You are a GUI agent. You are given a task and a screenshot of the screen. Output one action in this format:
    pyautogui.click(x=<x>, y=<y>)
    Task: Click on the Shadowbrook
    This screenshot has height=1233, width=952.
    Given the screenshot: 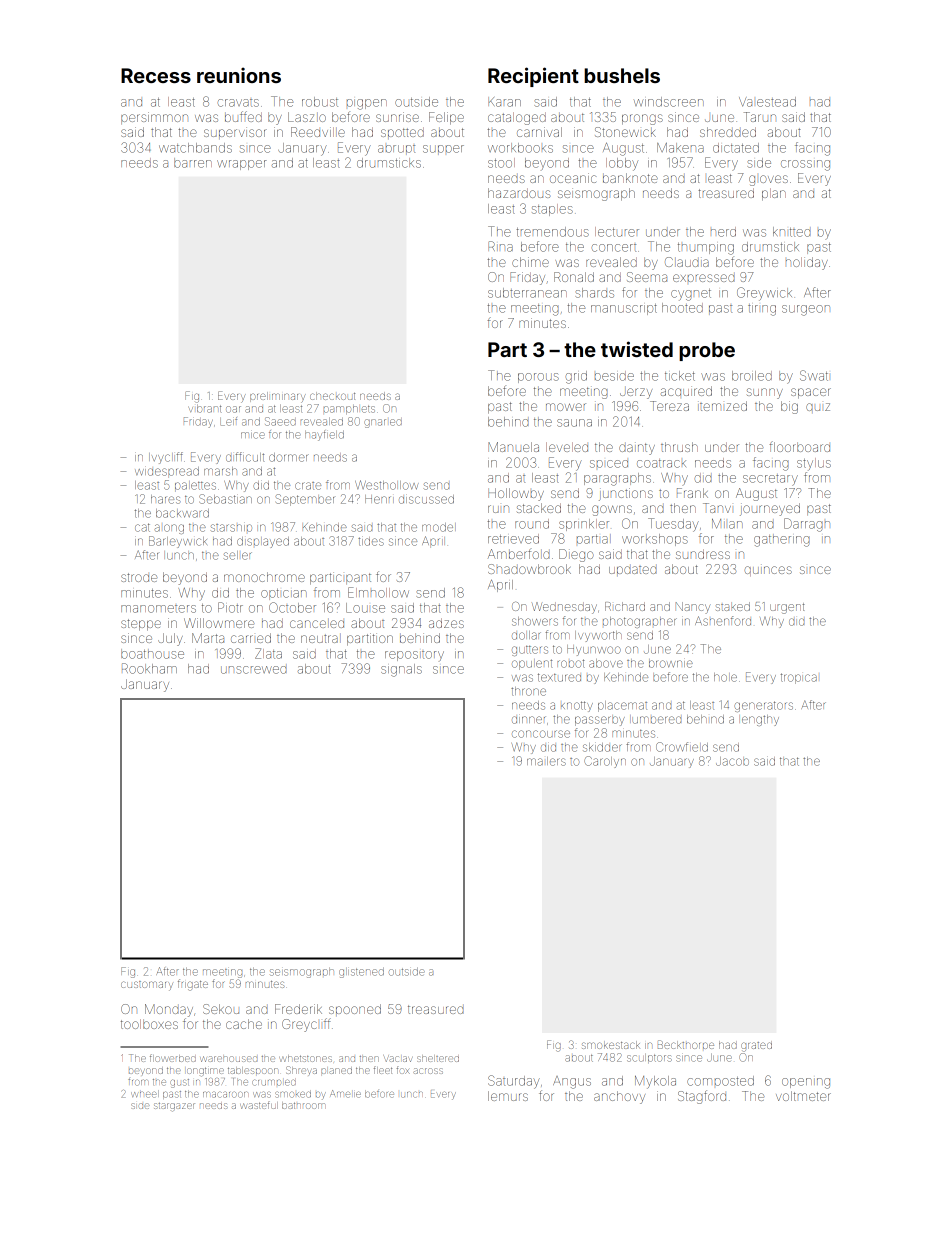 What is the action you would take?
    pyautogui.click(x=529, y=569)
